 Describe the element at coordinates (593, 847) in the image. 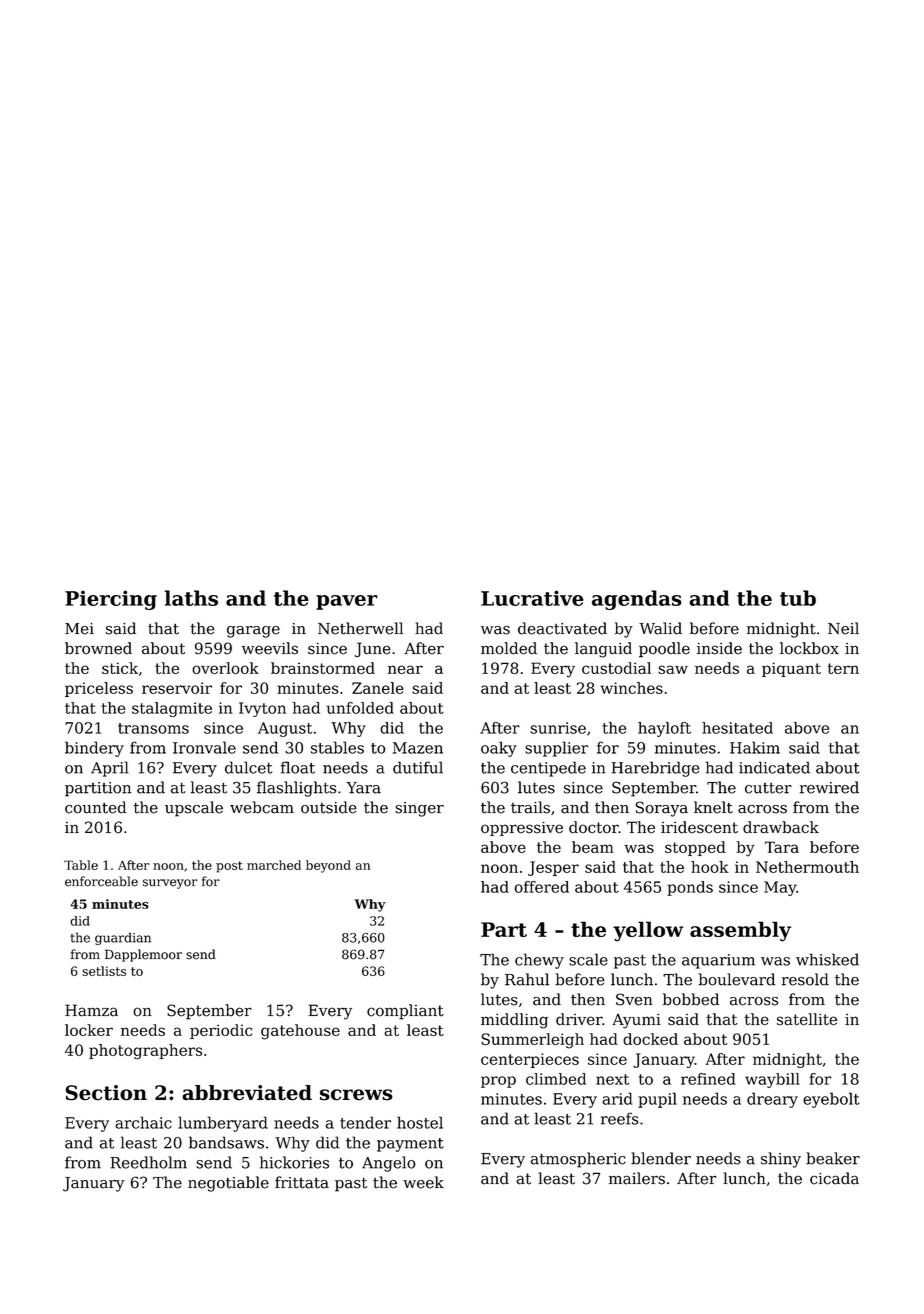

I see `beam` at that location.
